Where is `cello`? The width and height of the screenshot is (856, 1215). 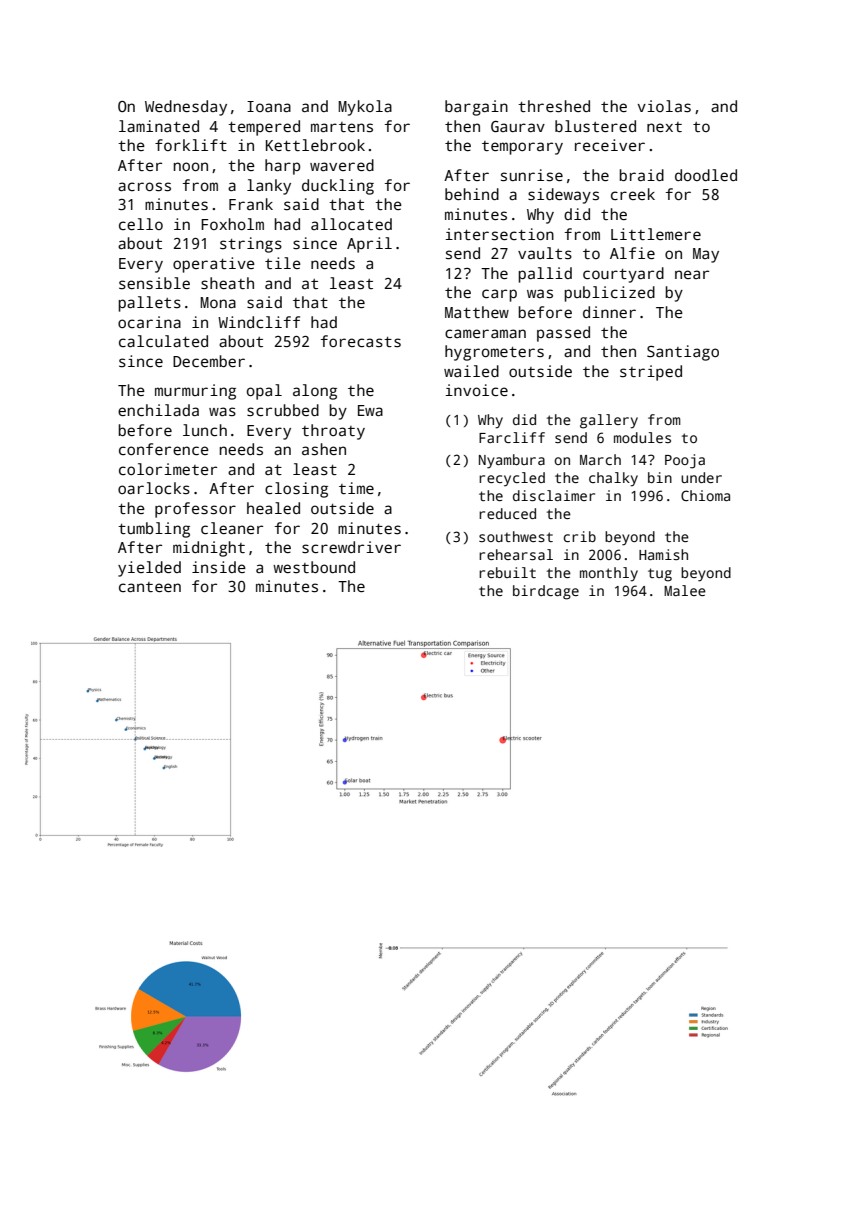
cello is located at coordinates (141, 224).
